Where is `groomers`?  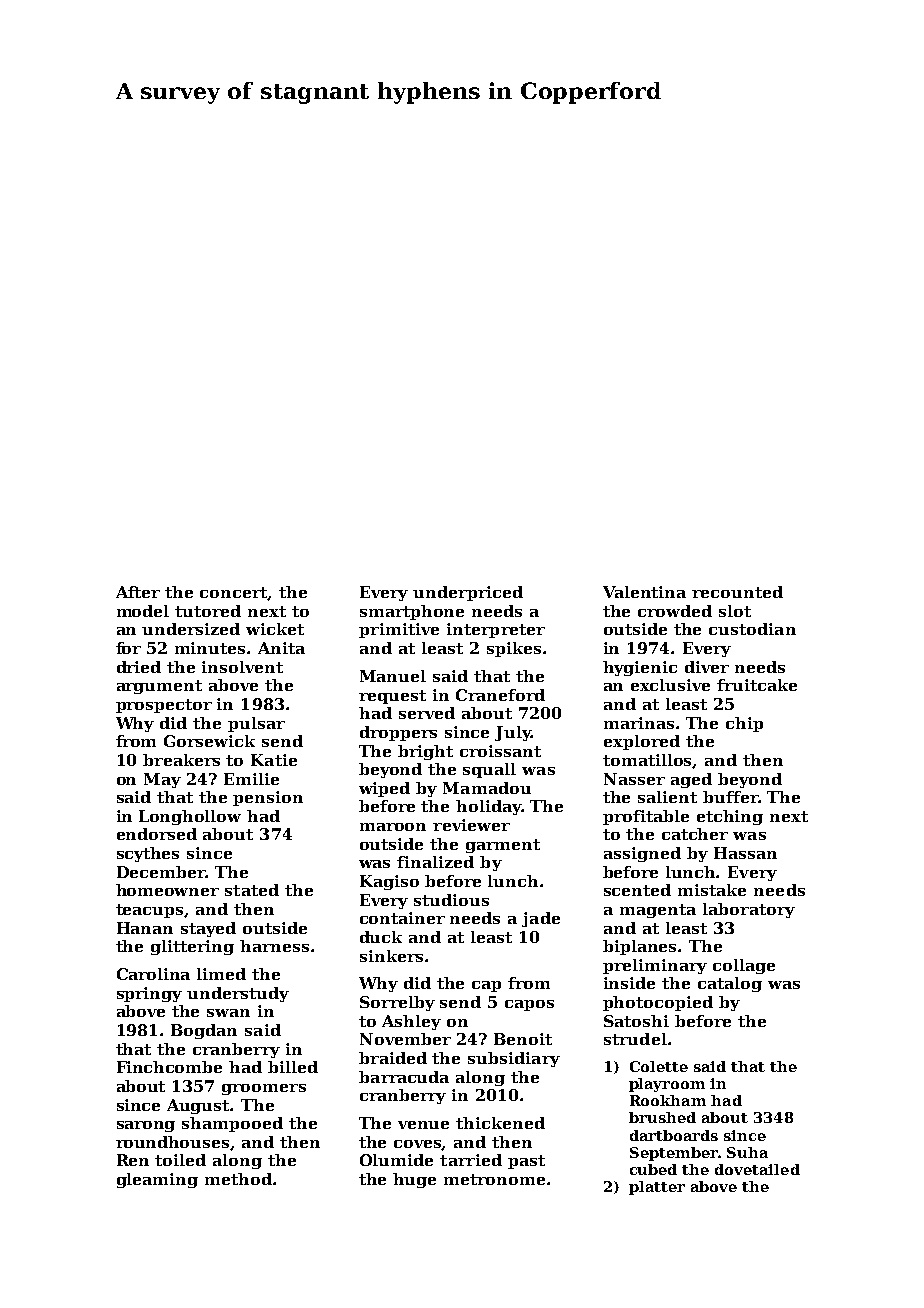
groomers is located at coordinates (264, 1089).
